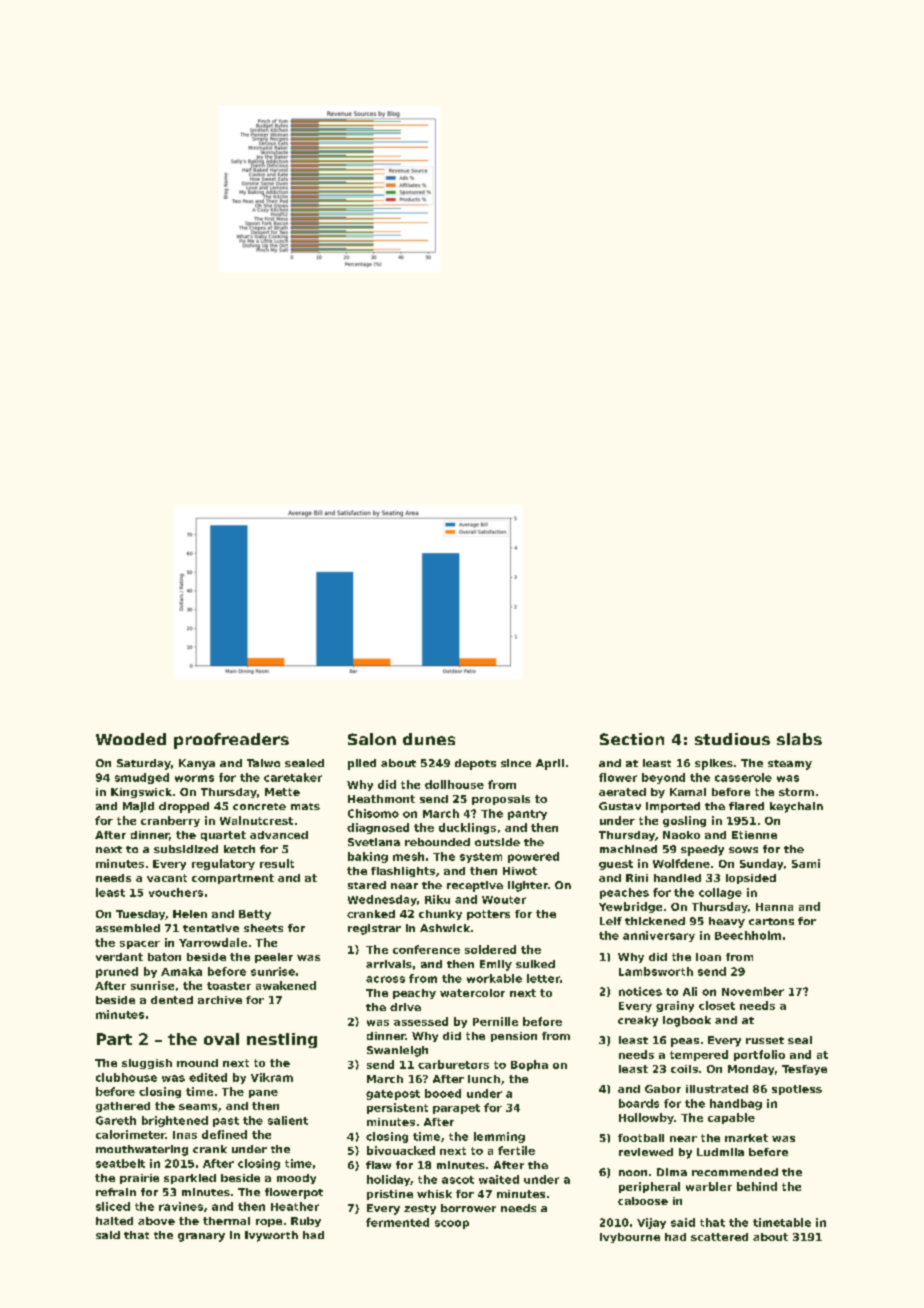 This page has height=1308, width=924. What do you see at coordinates (126, 1077) in the page?
I see `clubhouse` at bounding box center [126, 1077].
